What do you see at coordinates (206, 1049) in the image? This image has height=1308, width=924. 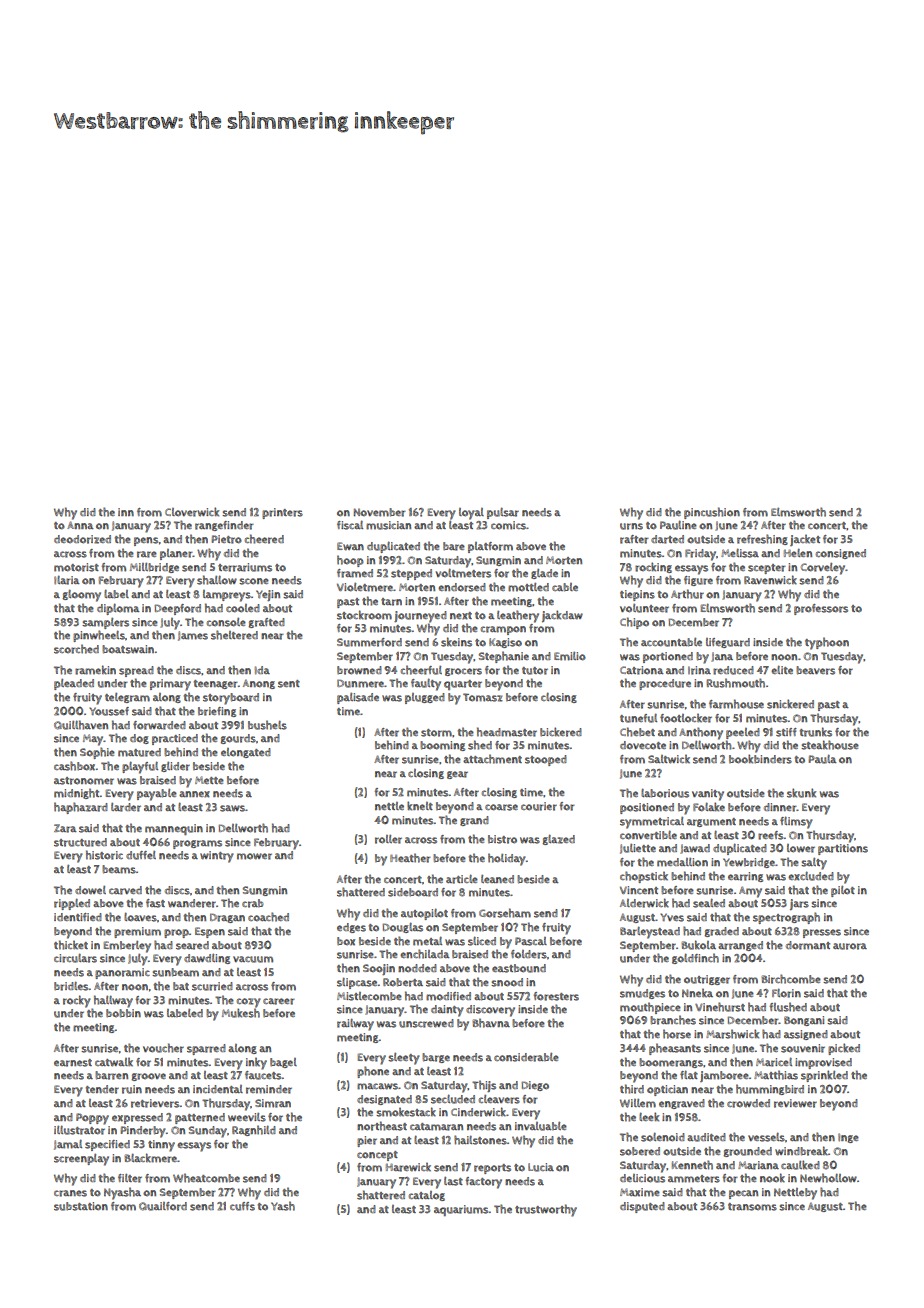 I see `sparred` at bounding box center [206, 1049].
